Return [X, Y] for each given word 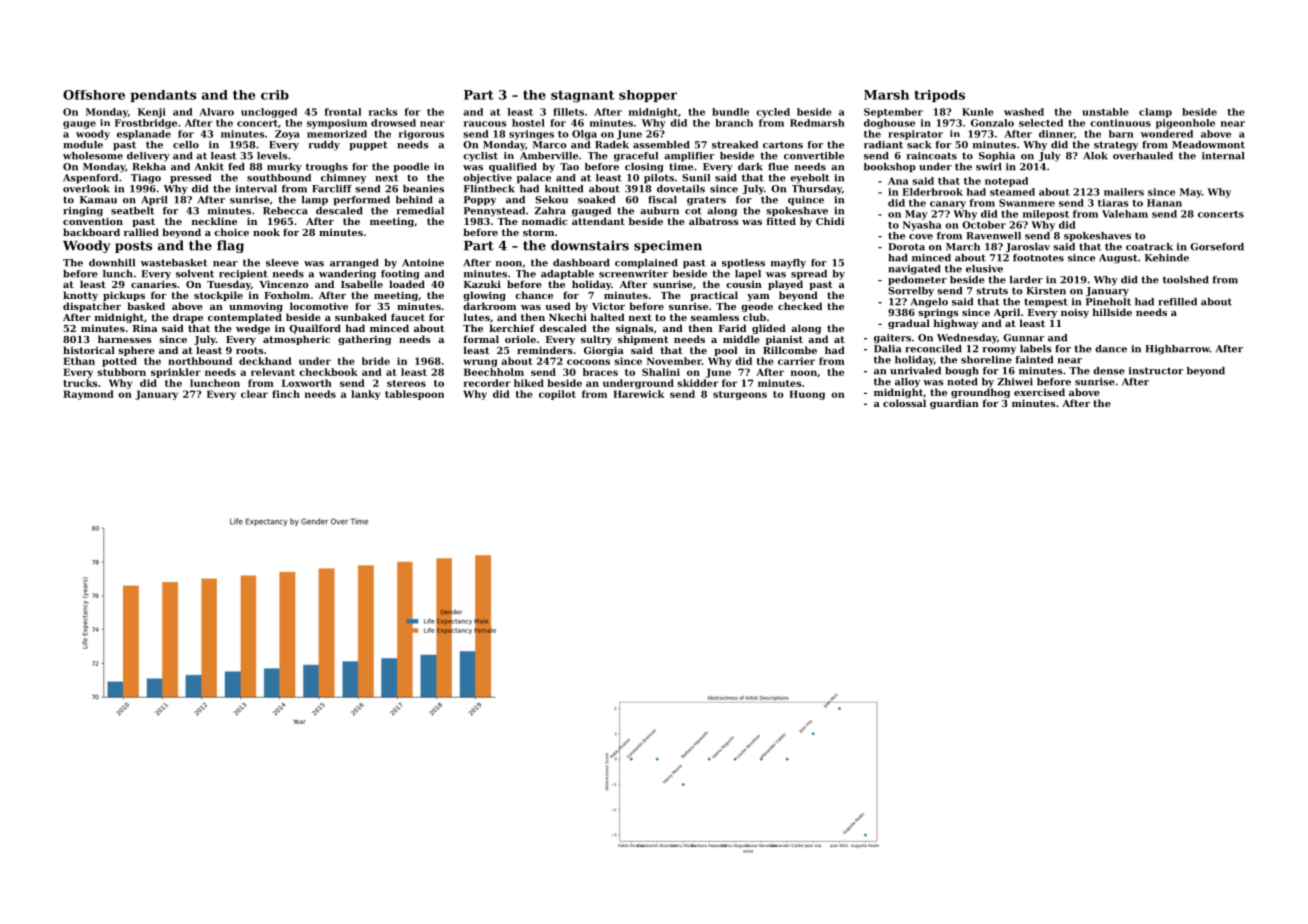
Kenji [152, 113]
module [83, 145]
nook [266, 232]
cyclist [480, 157]
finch [286, 394]
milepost [1046, 215]
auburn [659, 211]
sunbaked [361, 317]
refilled [1177, 302]
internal [1223, 156]
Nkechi [568, 317]
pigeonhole [1185, 124]
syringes [531, 135]
